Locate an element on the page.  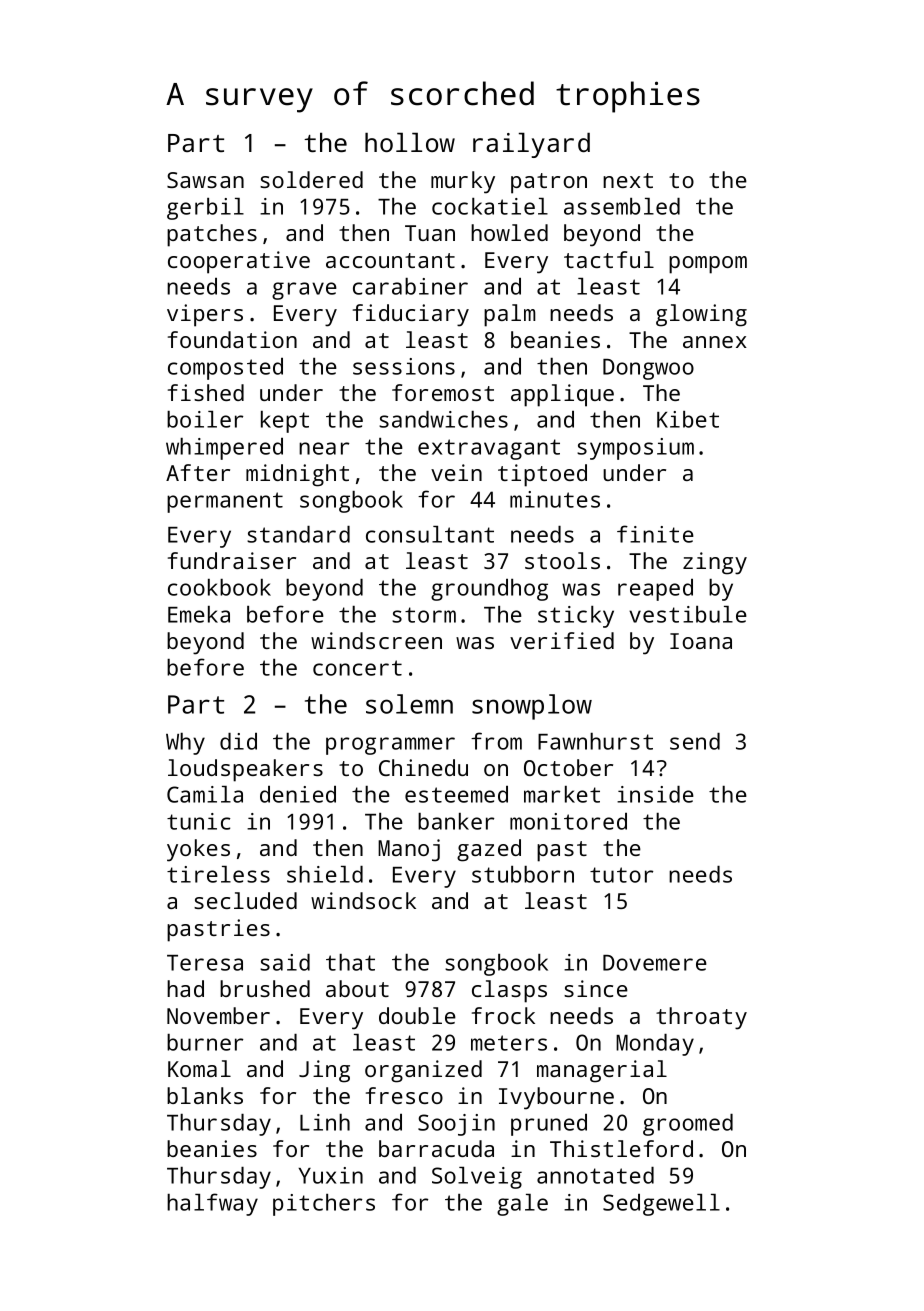
groundhog is located at coordinates (489, 590).
